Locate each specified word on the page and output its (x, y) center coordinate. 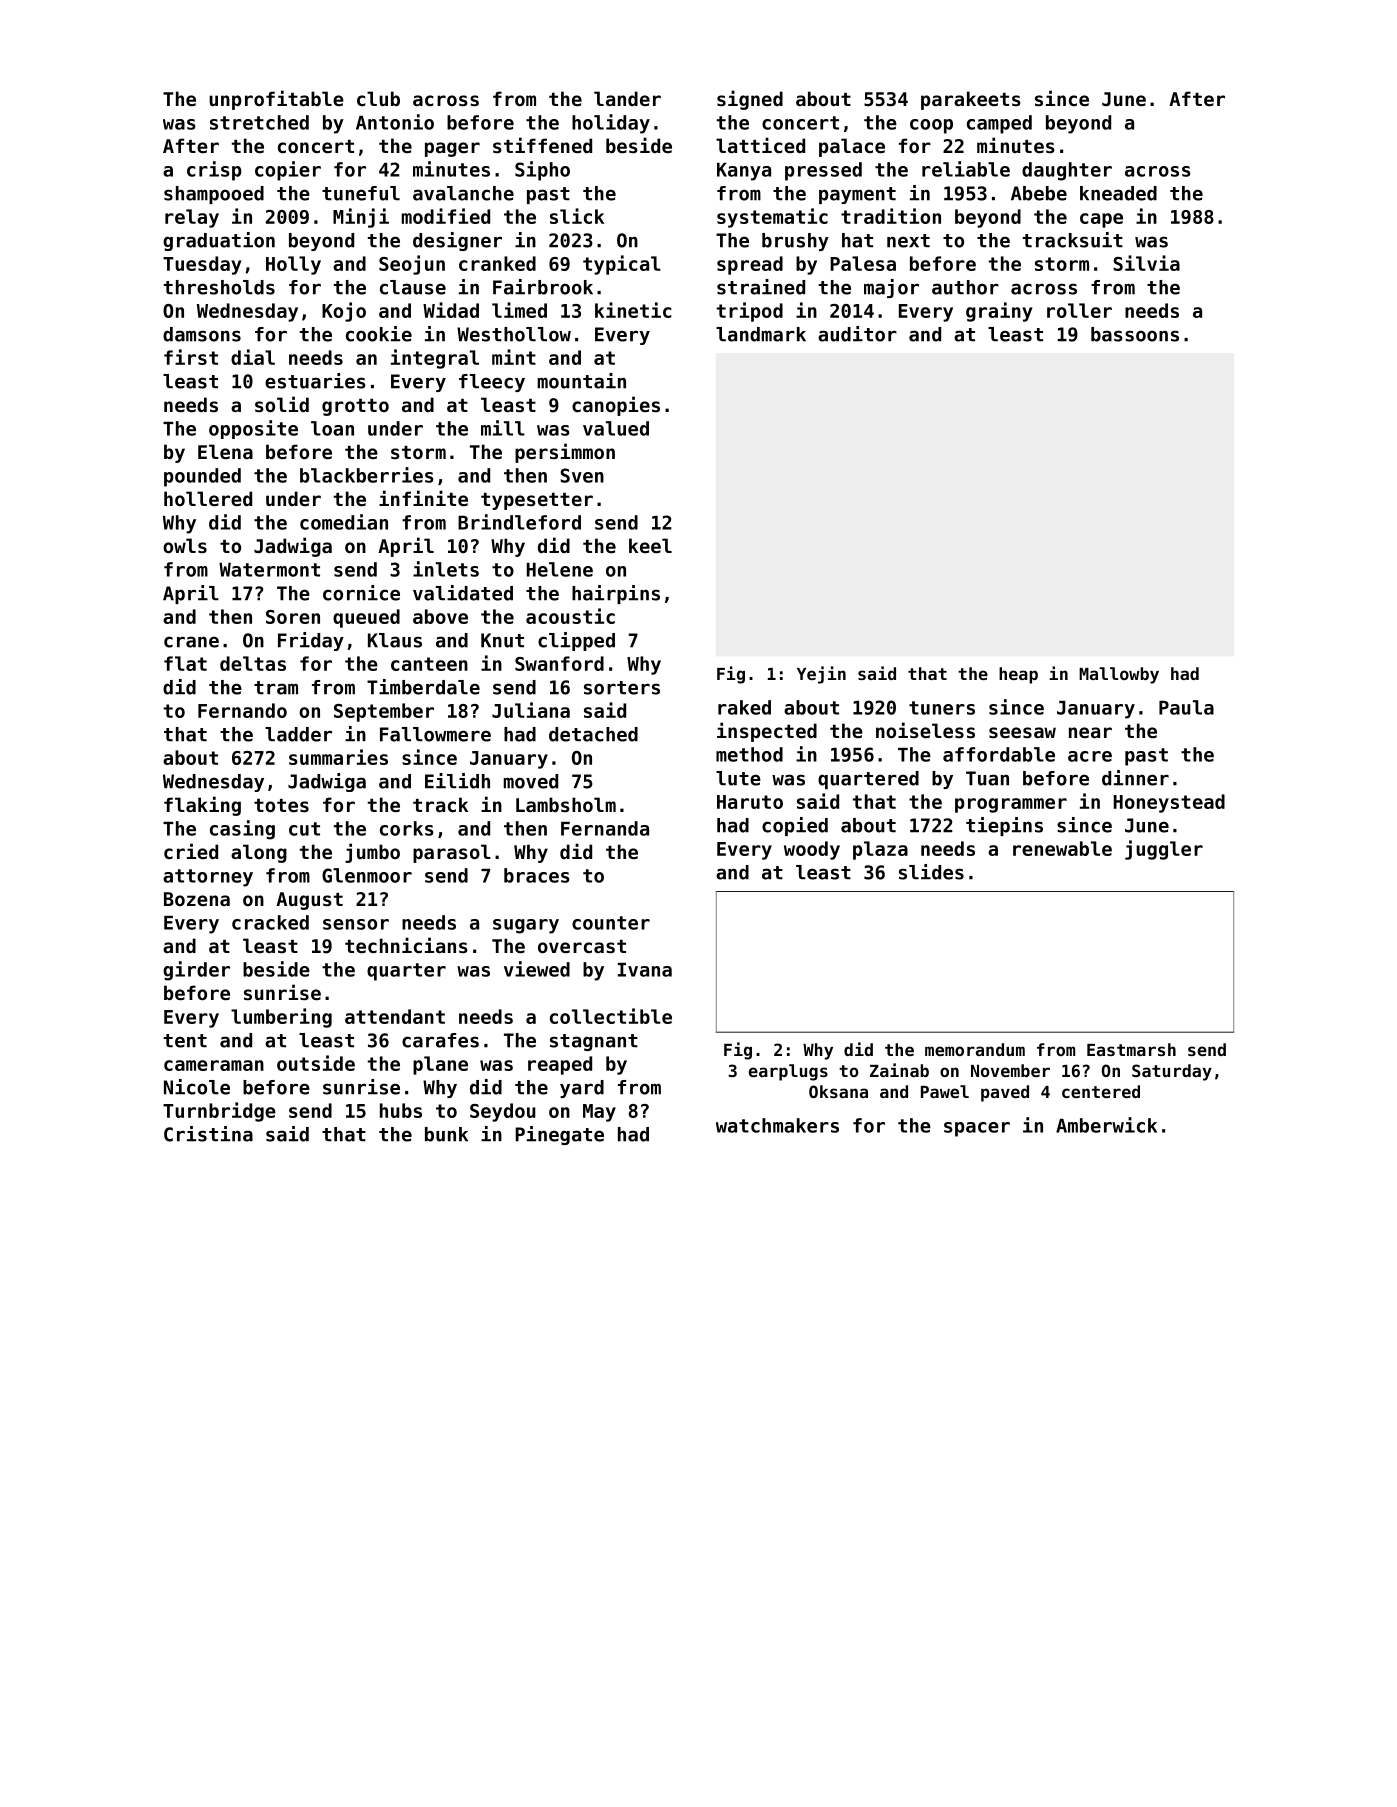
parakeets (971, 100)
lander (627, 98)
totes (281, 806)
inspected (767, 732)
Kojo (344, 312)
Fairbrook (543, 287)
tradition (891, 216)
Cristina (208, 1134)
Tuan (987, 778)
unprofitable (276, 100)
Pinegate (559, 1135)
